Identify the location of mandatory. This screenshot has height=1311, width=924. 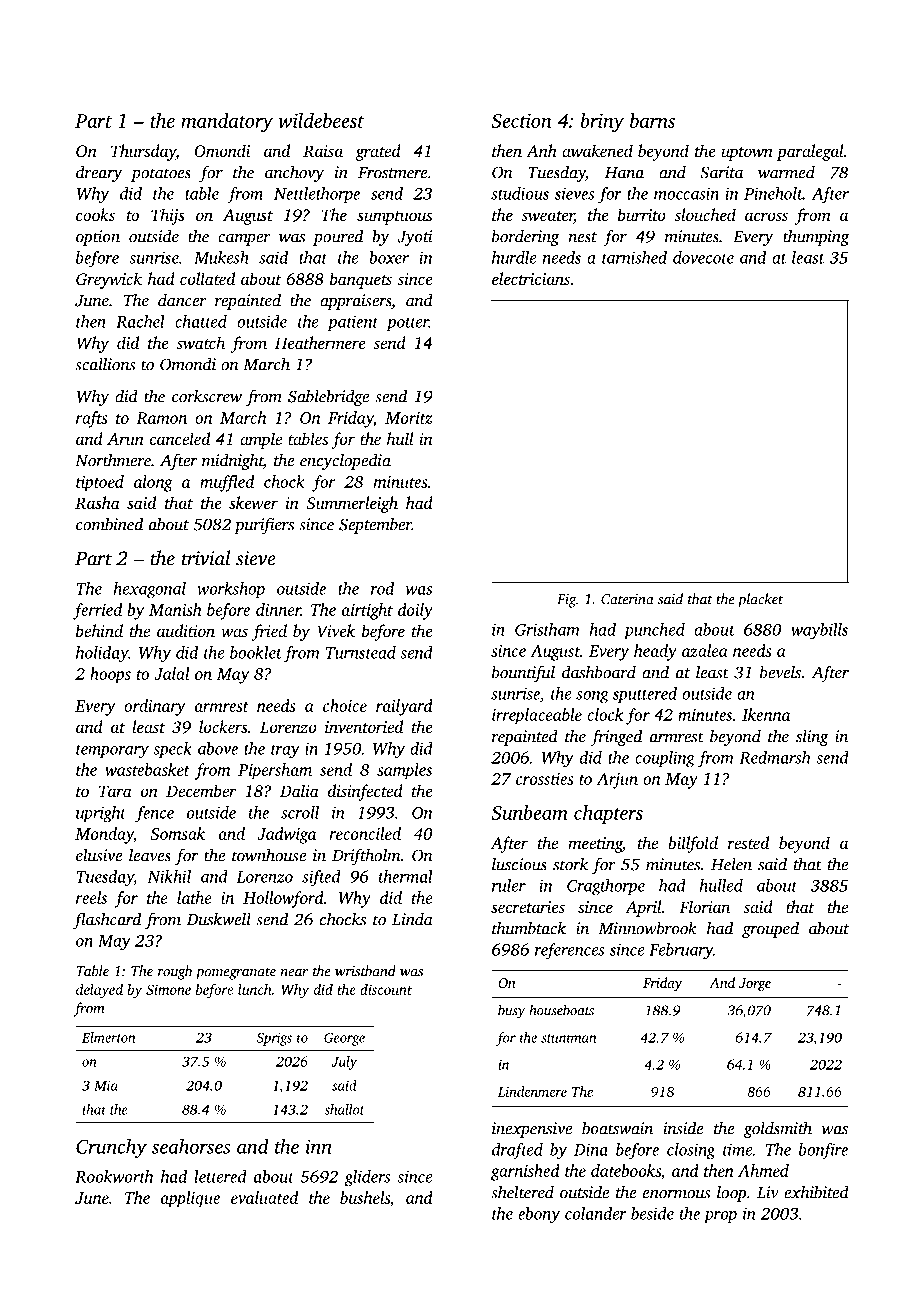
(227, 123).
